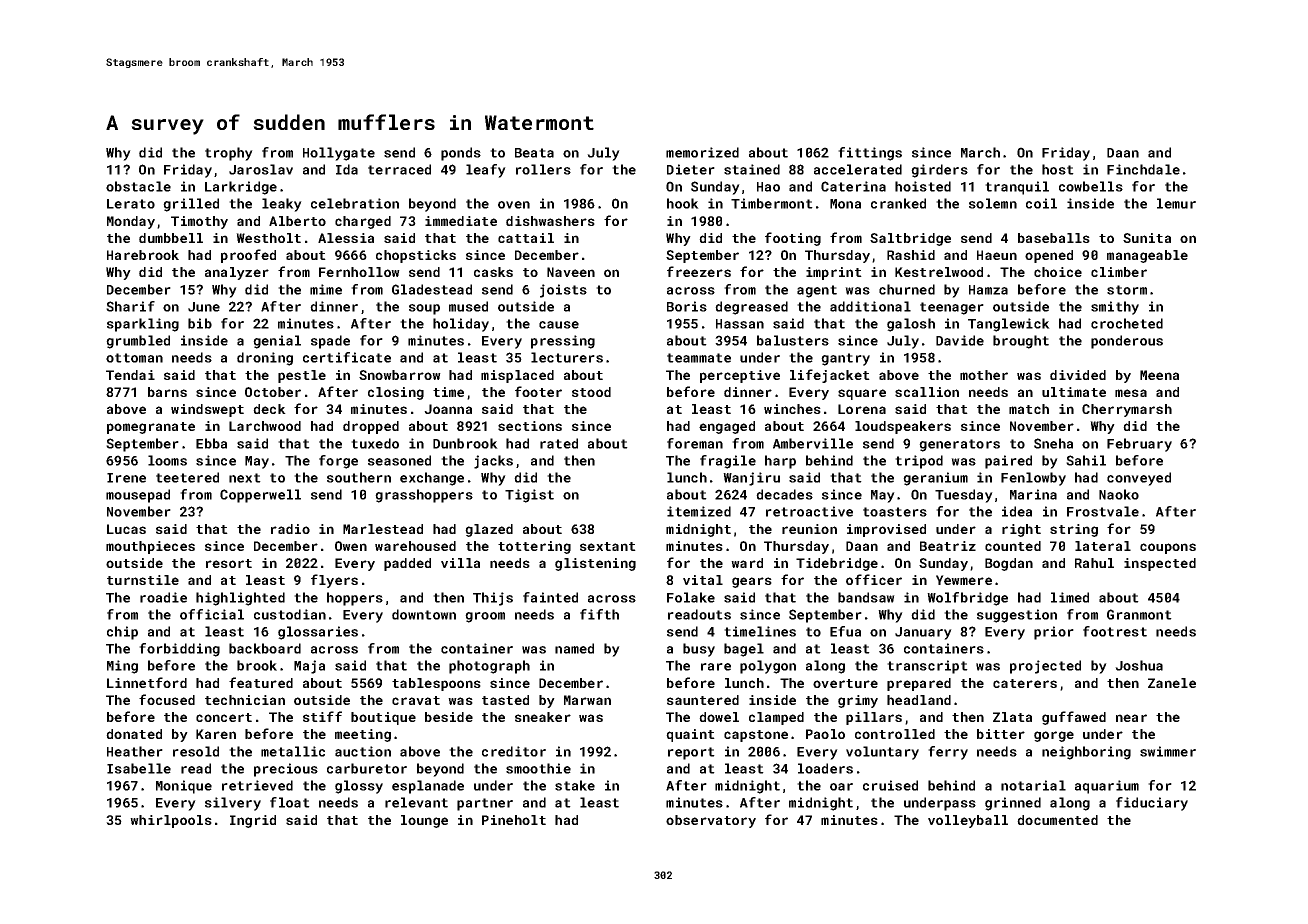 The image size is (1308, 924). What do you see at coordinates (595, 564) in the page?
I see `glistening` at bounding box center [595, 564].
